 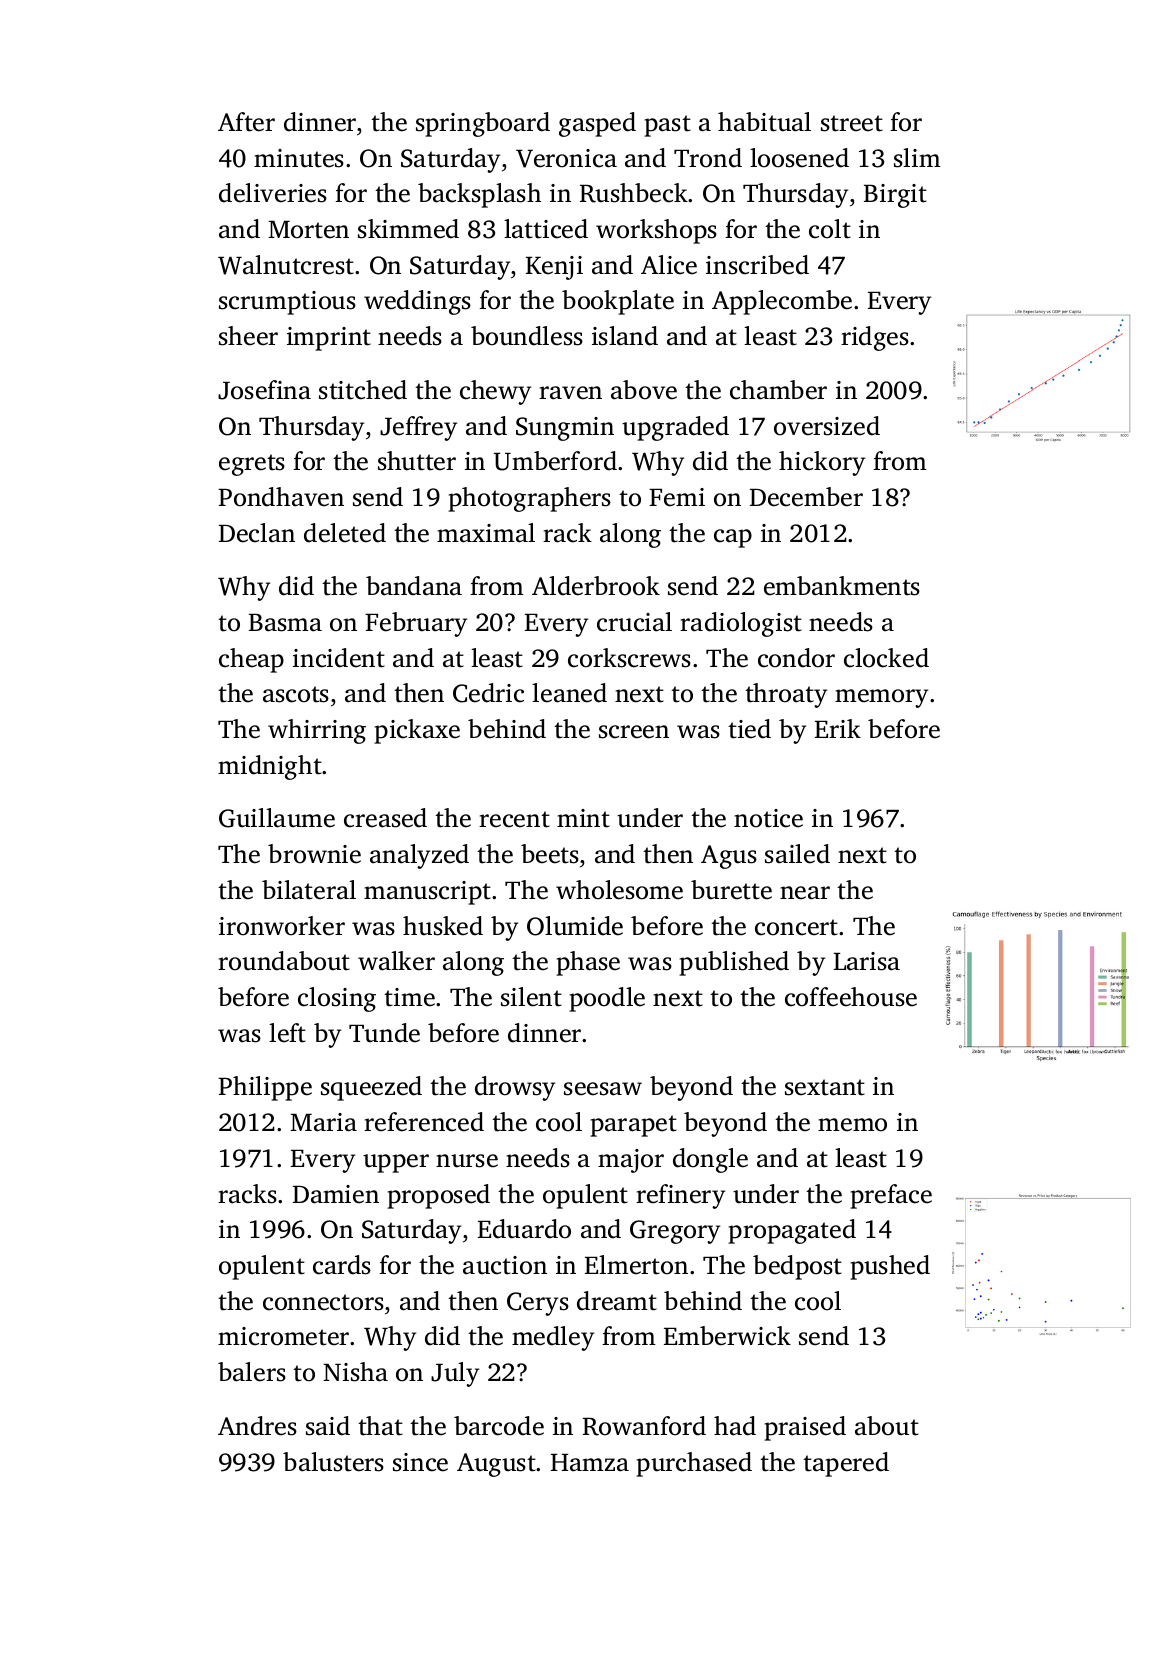 What do you see at coordinates (257, 533) in the document?
I see `Declan` at bounding box center [257, 533].
